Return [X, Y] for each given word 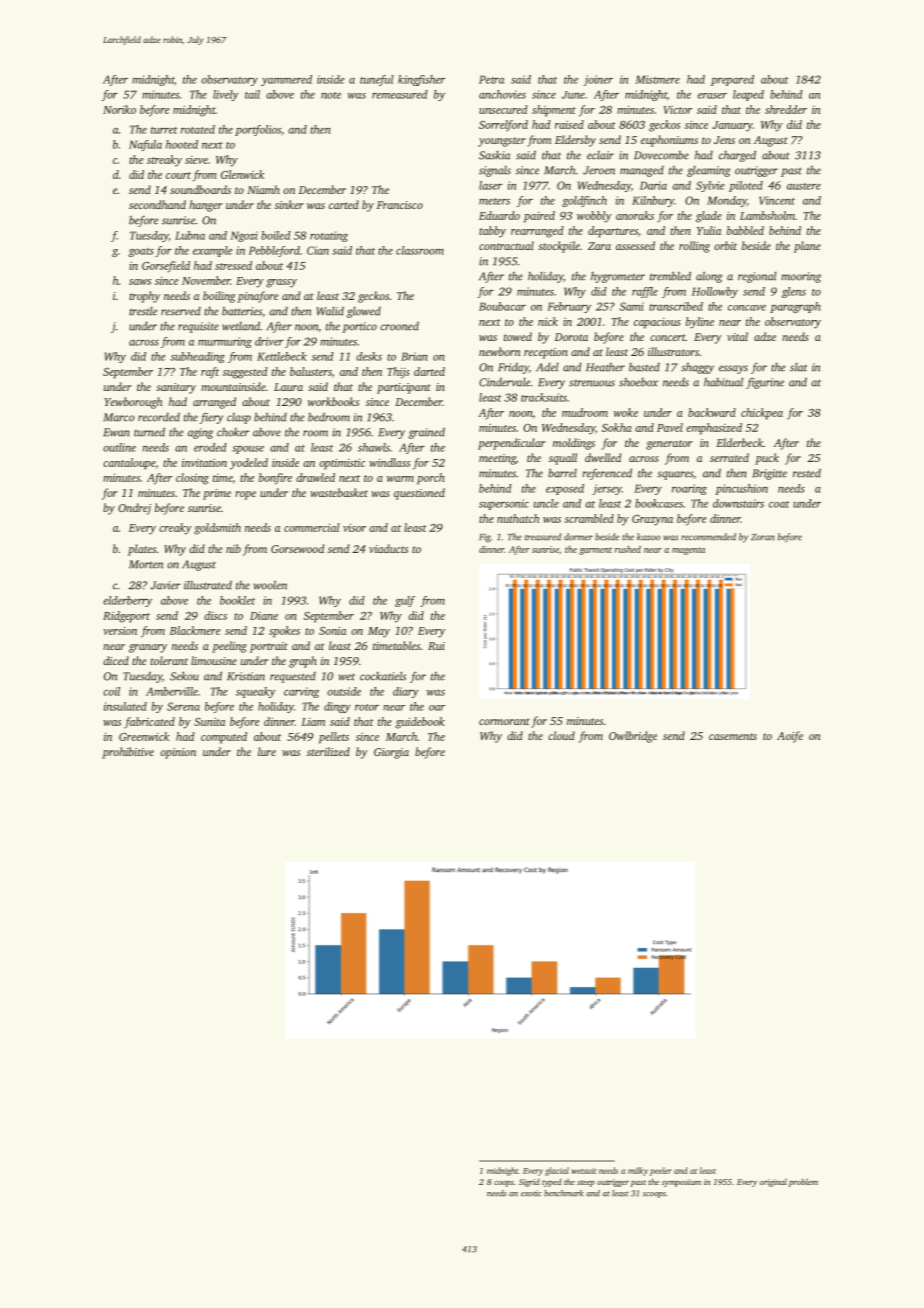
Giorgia [391, 753]
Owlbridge [633, 737]
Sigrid [529, 1183]
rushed [628, 549]
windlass [389, 462]
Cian [318, 250]
